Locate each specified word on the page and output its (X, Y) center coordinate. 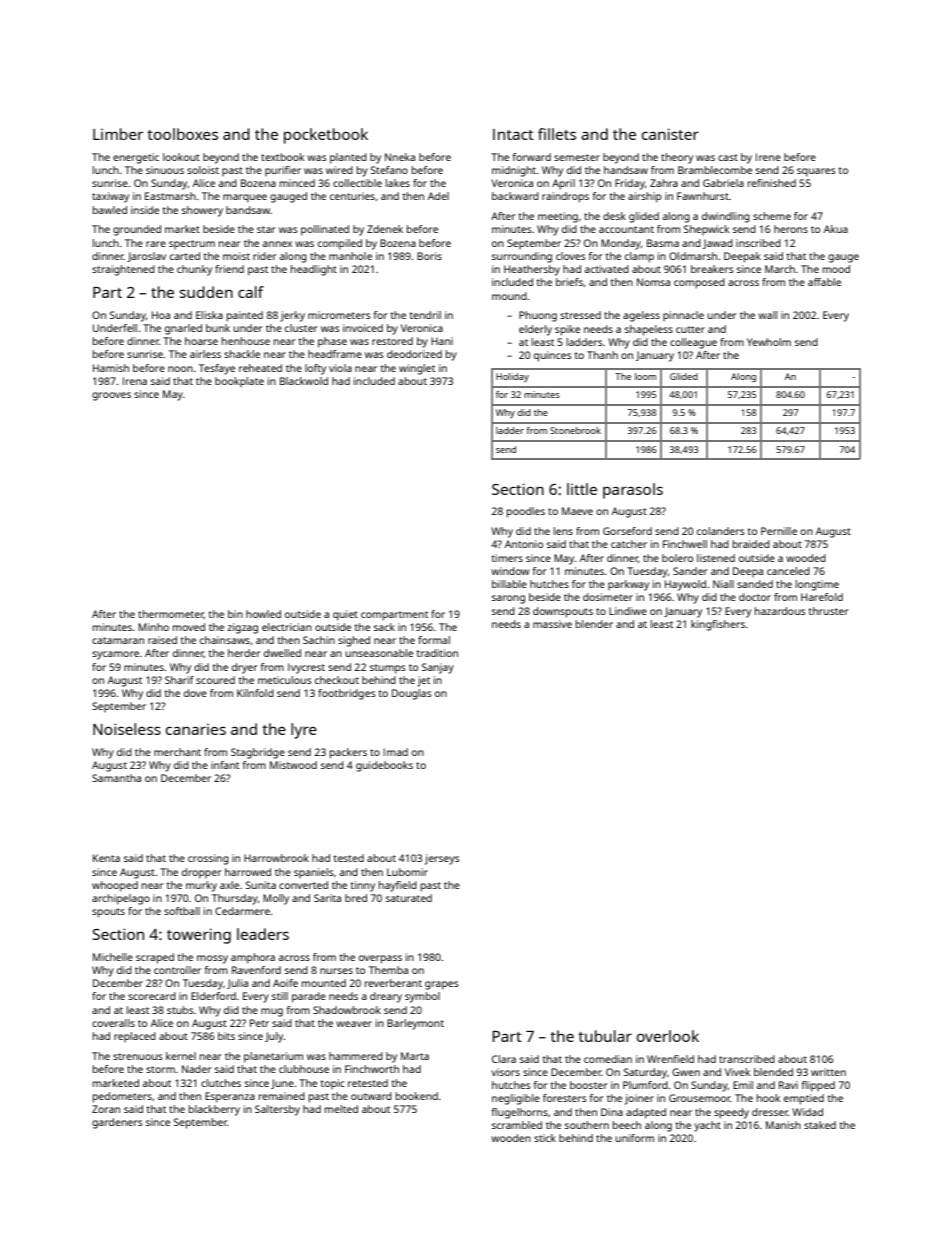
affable (824, 282)
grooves (111, 396)
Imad (396, 752)
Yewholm (769, 342)
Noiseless (127, 729)
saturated (409, 898)
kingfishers (718, 625)
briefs (569, 282)
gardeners (117, 1123)
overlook (668, 1036)
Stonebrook (575, 430)
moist (236, 256)
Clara (504, 1059)
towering (199, 936)
